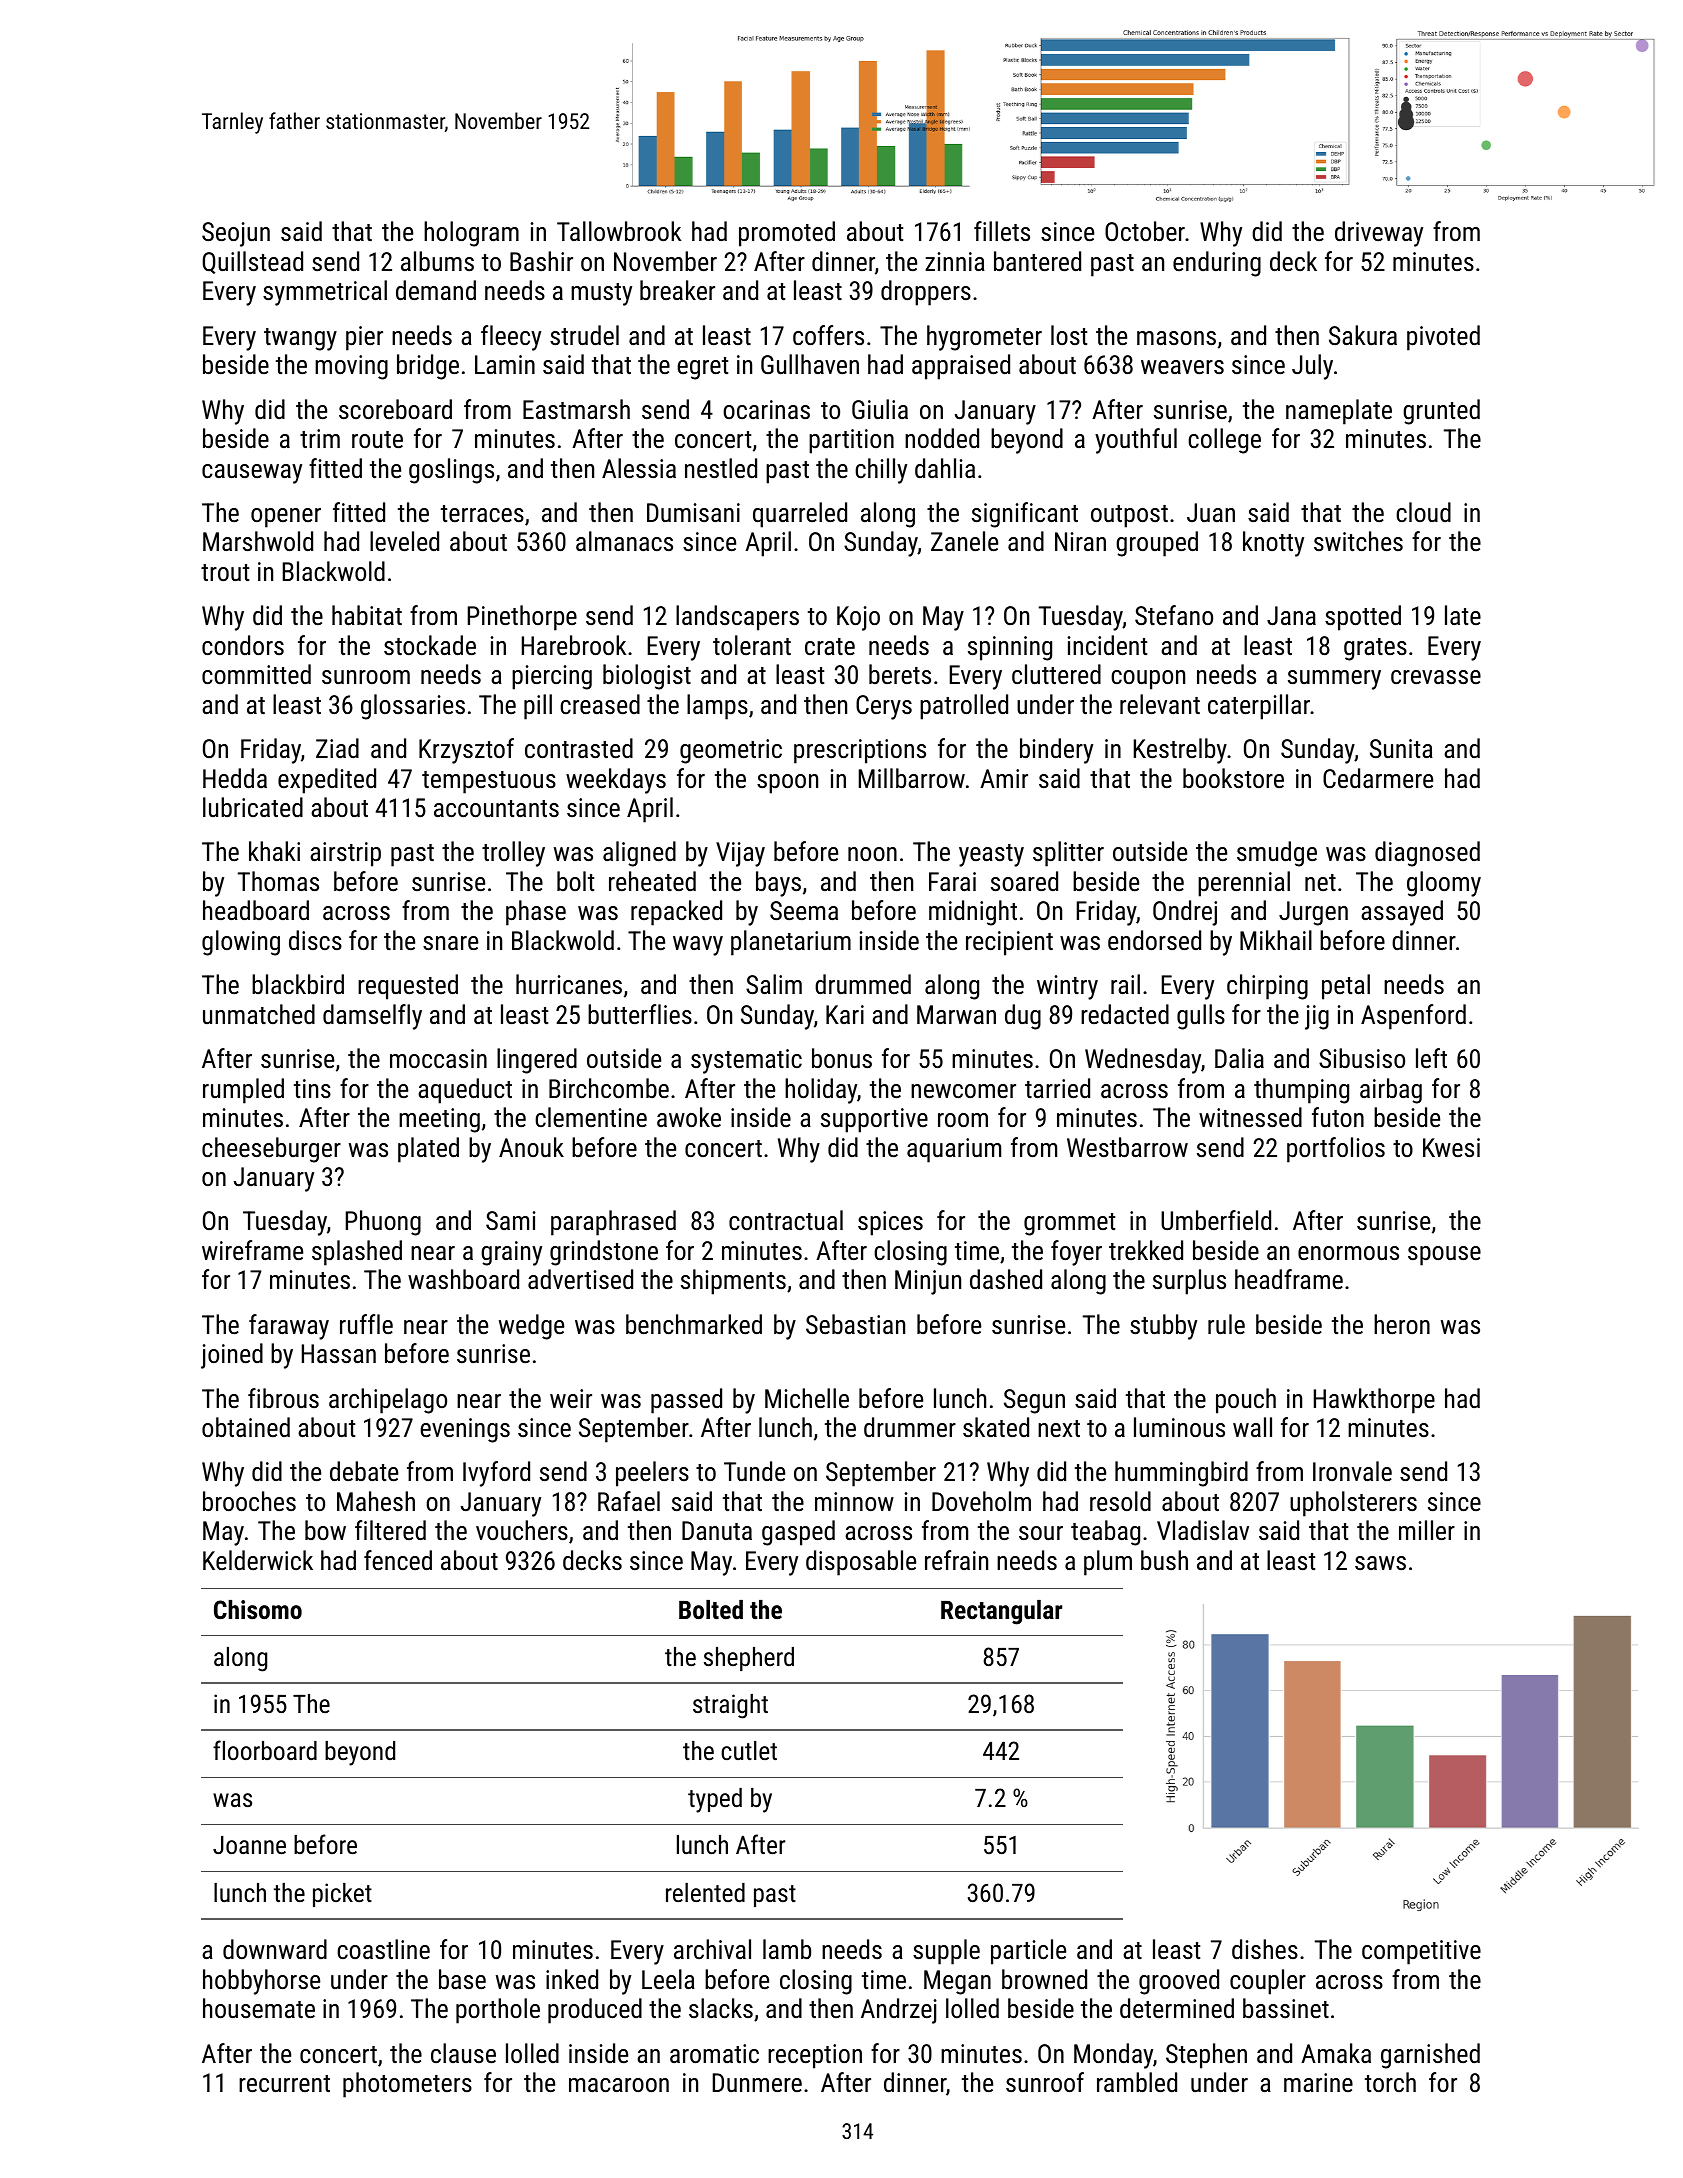 Image resolution: width=1683 pixels, height=2178 pixels. What do you see at coordinates (284, 2083) in the page?
I see `recurrent` at bounding box center [284, 2083].
